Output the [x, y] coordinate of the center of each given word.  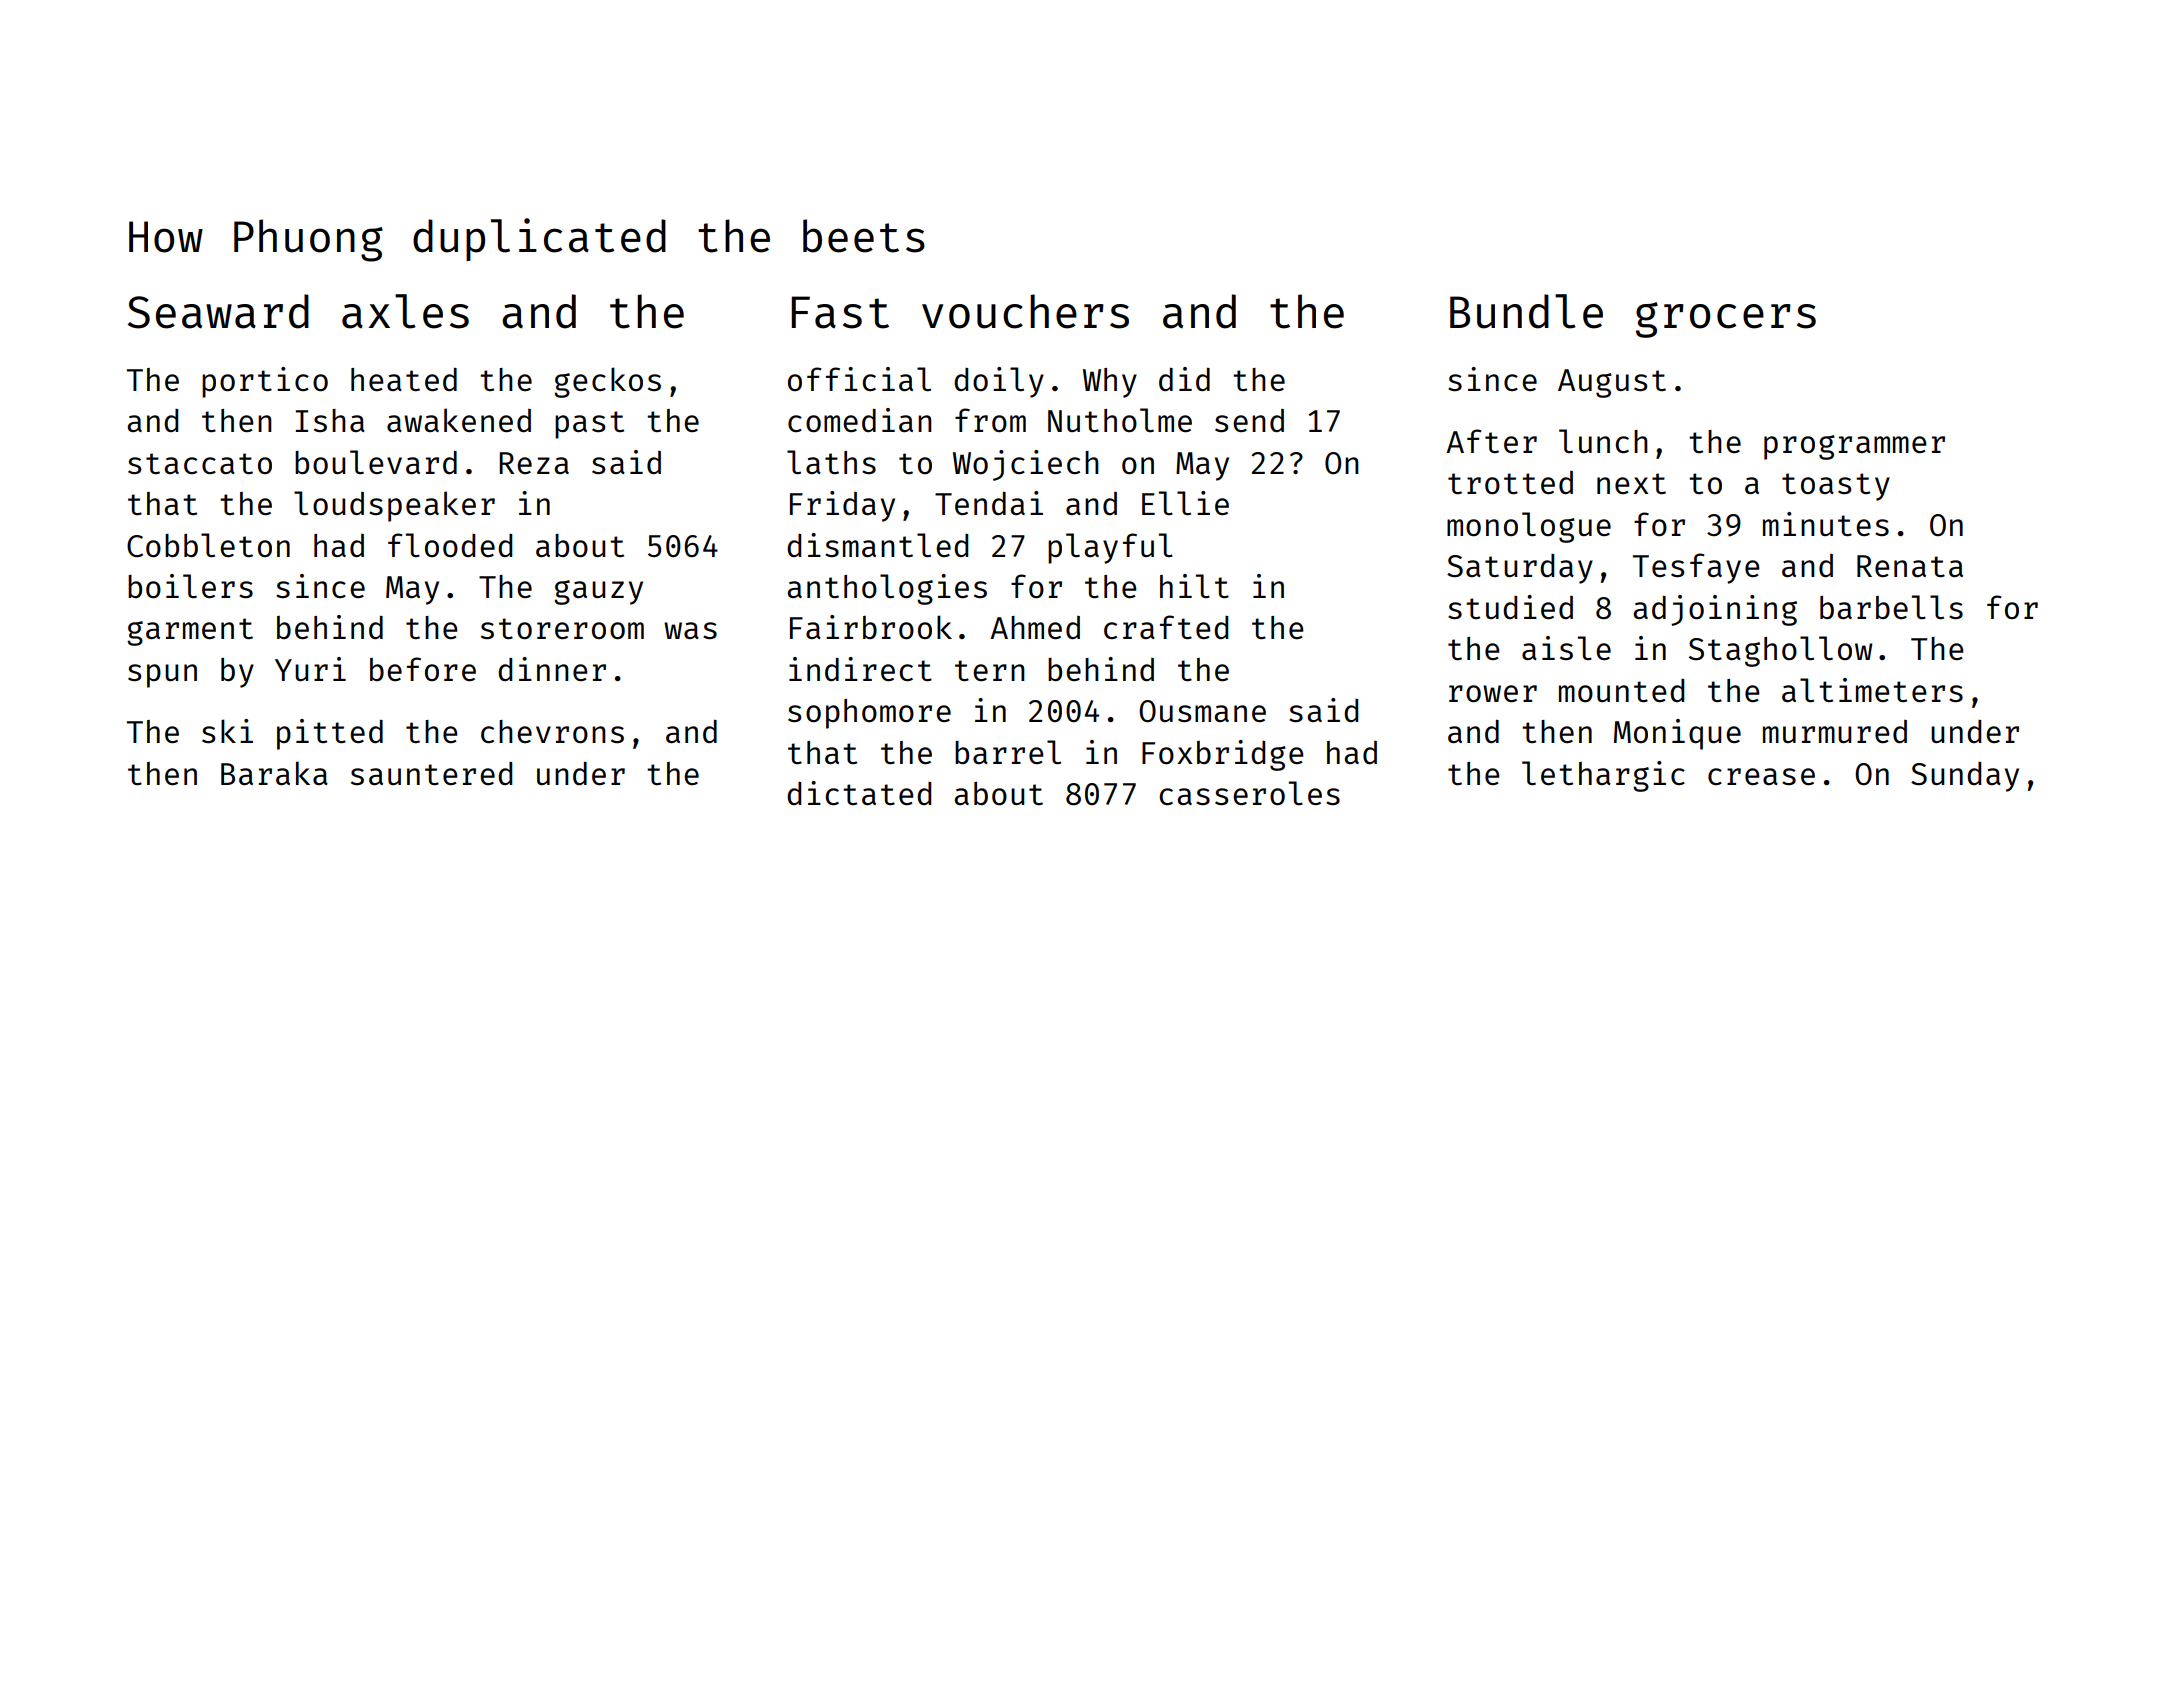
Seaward [218, 311]
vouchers [1025, 311]
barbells [1891, 607]
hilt [1194, 586]
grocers [1726, 320]
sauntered [431, 773]
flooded [450, 545]
